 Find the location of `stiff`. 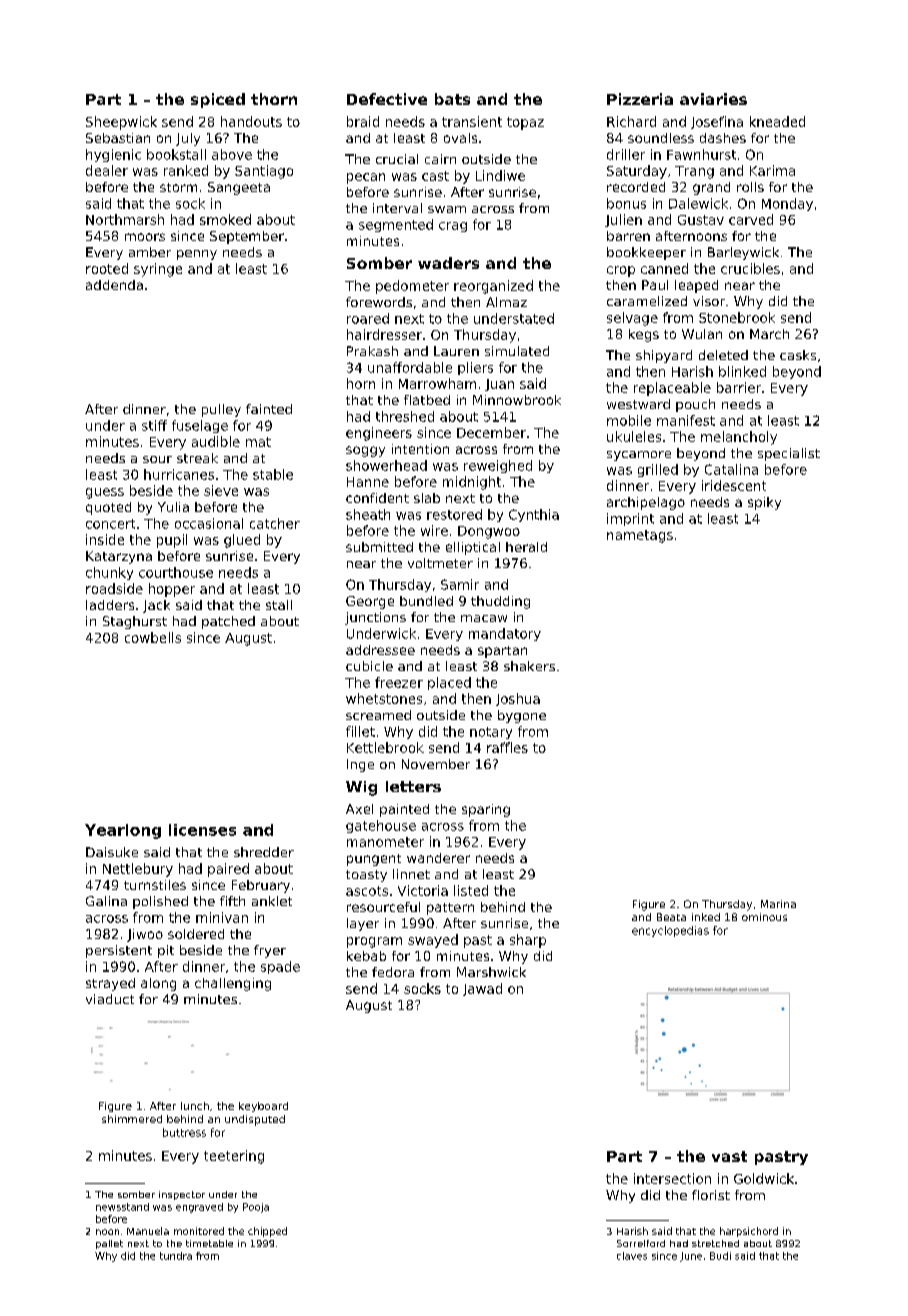

stiff is located at coordinates (154, 425).
